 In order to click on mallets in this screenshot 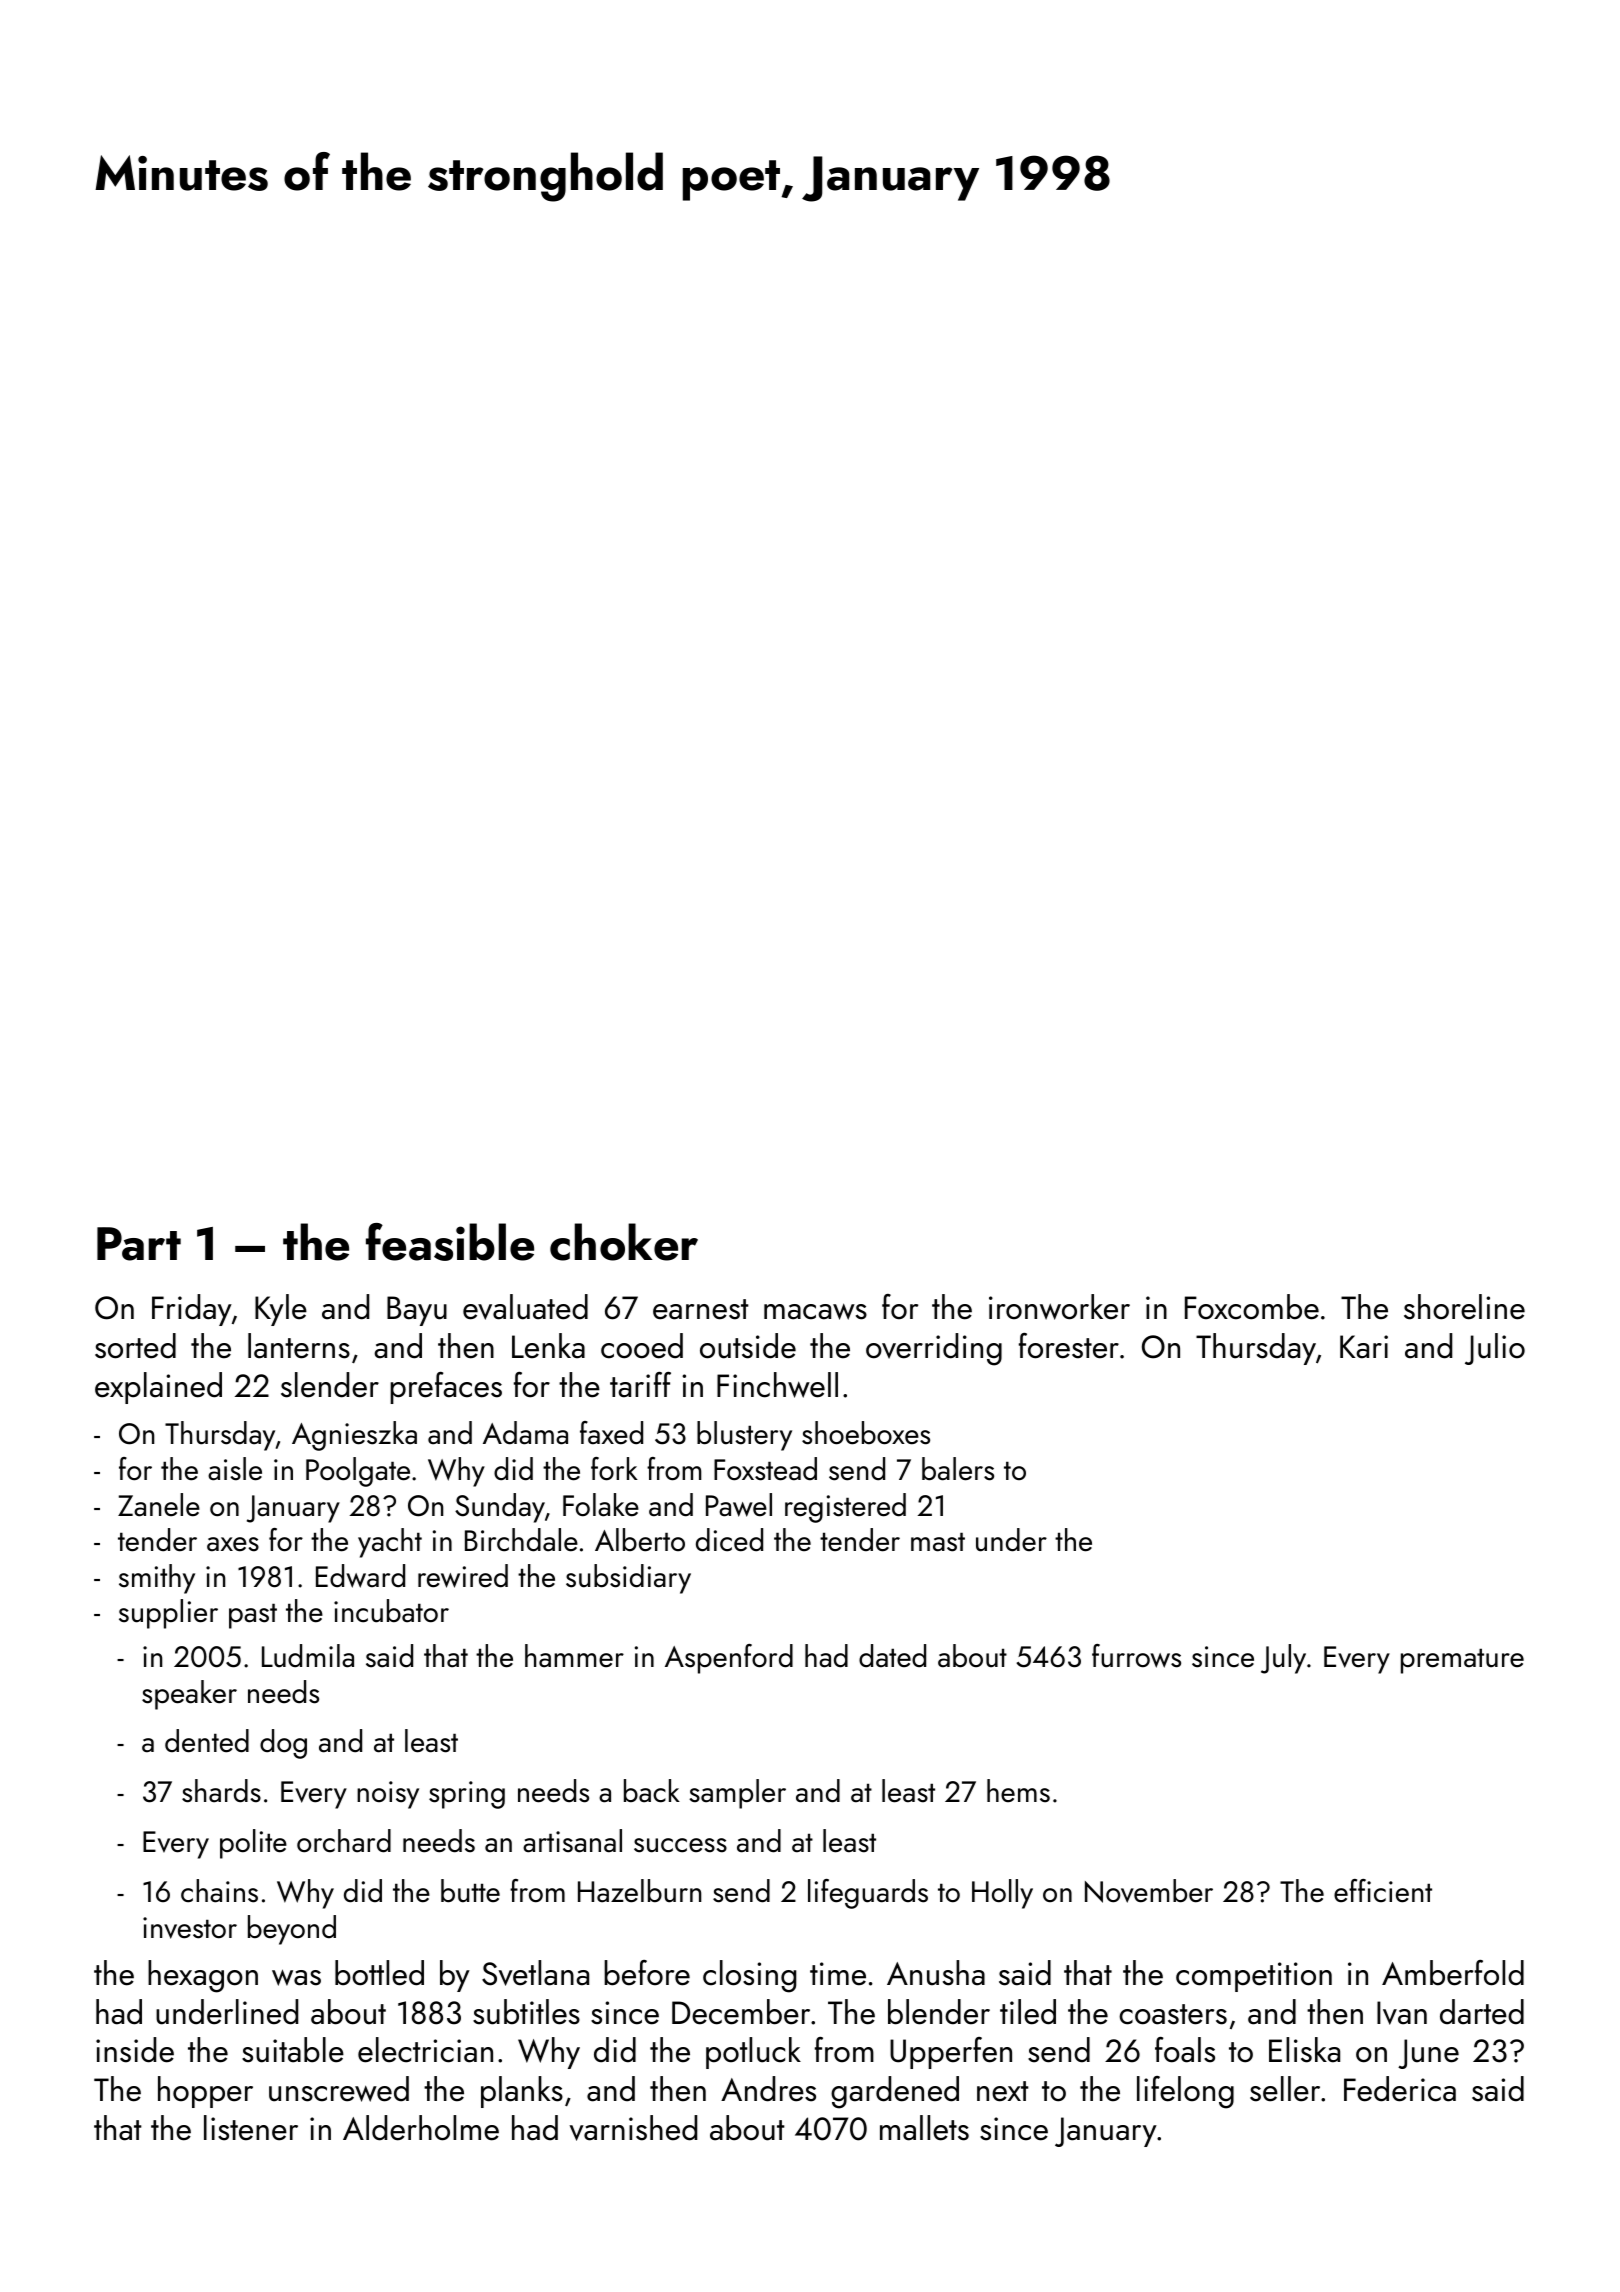, I will do `click(924, 2128)`.
